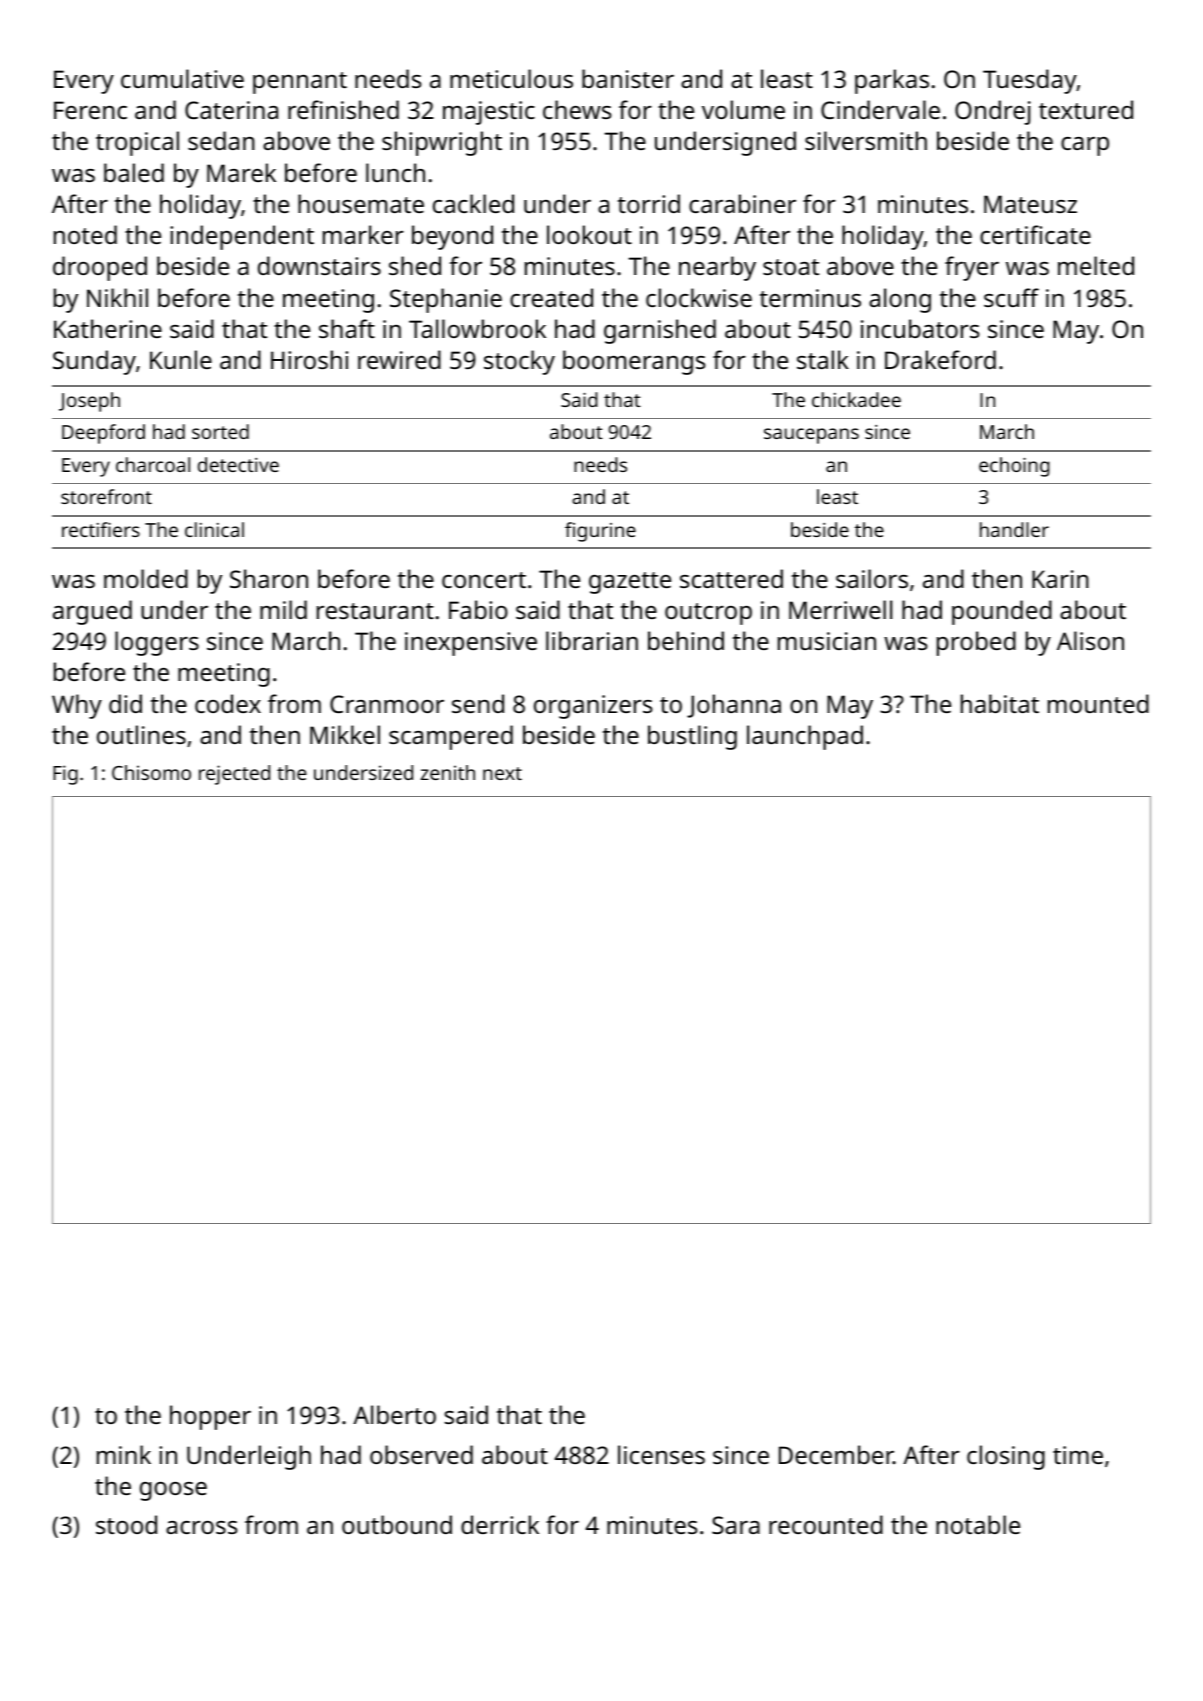  Describe the element at coordinates (736, 1525) in the page. I see `Sara` at that location.
